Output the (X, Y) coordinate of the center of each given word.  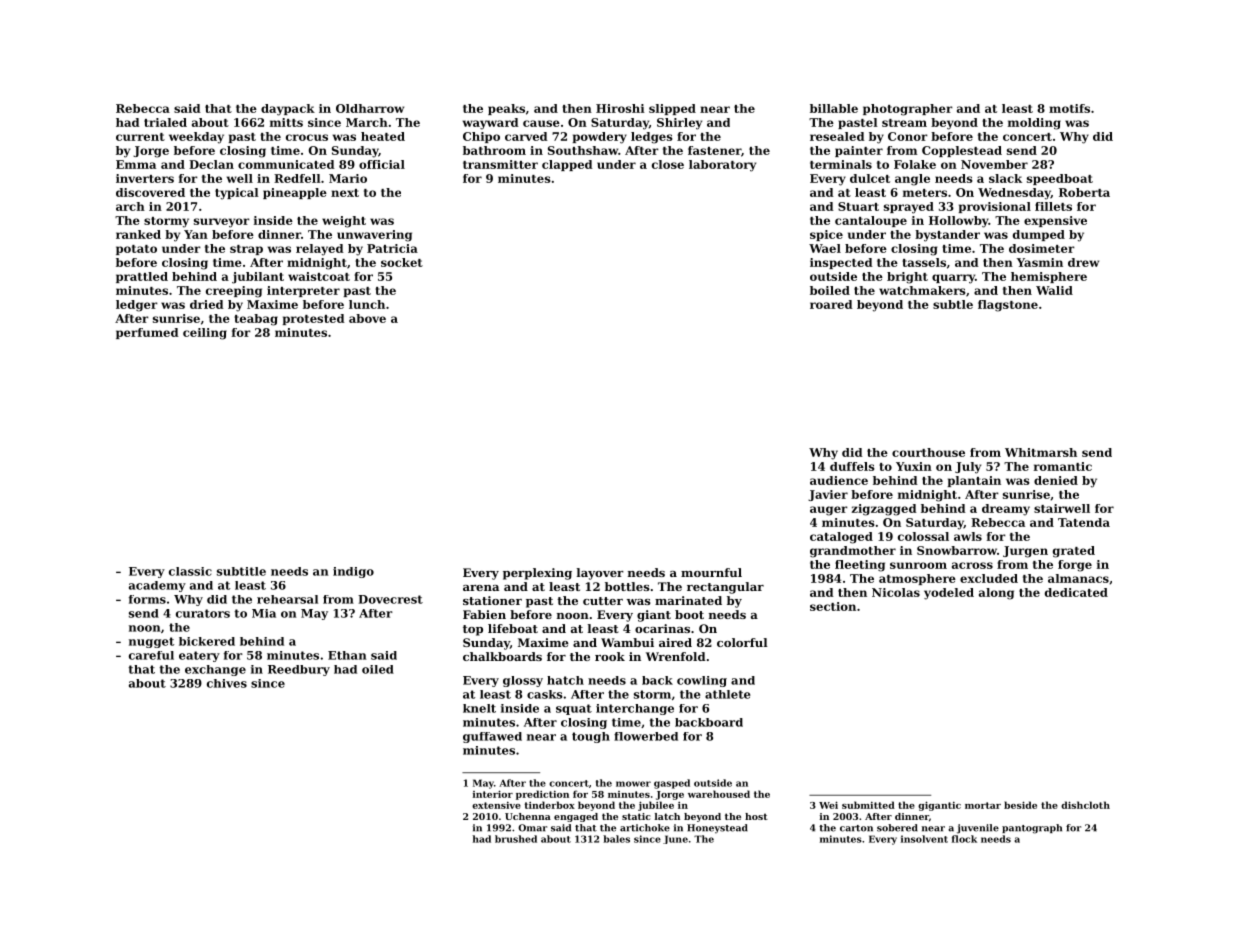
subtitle (241, 571)
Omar (532, 828)
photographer (908, 110)
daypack (288, 110)
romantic (1063, 466)
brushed (516, 839)
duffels (852, 466)
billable (834, 108)
